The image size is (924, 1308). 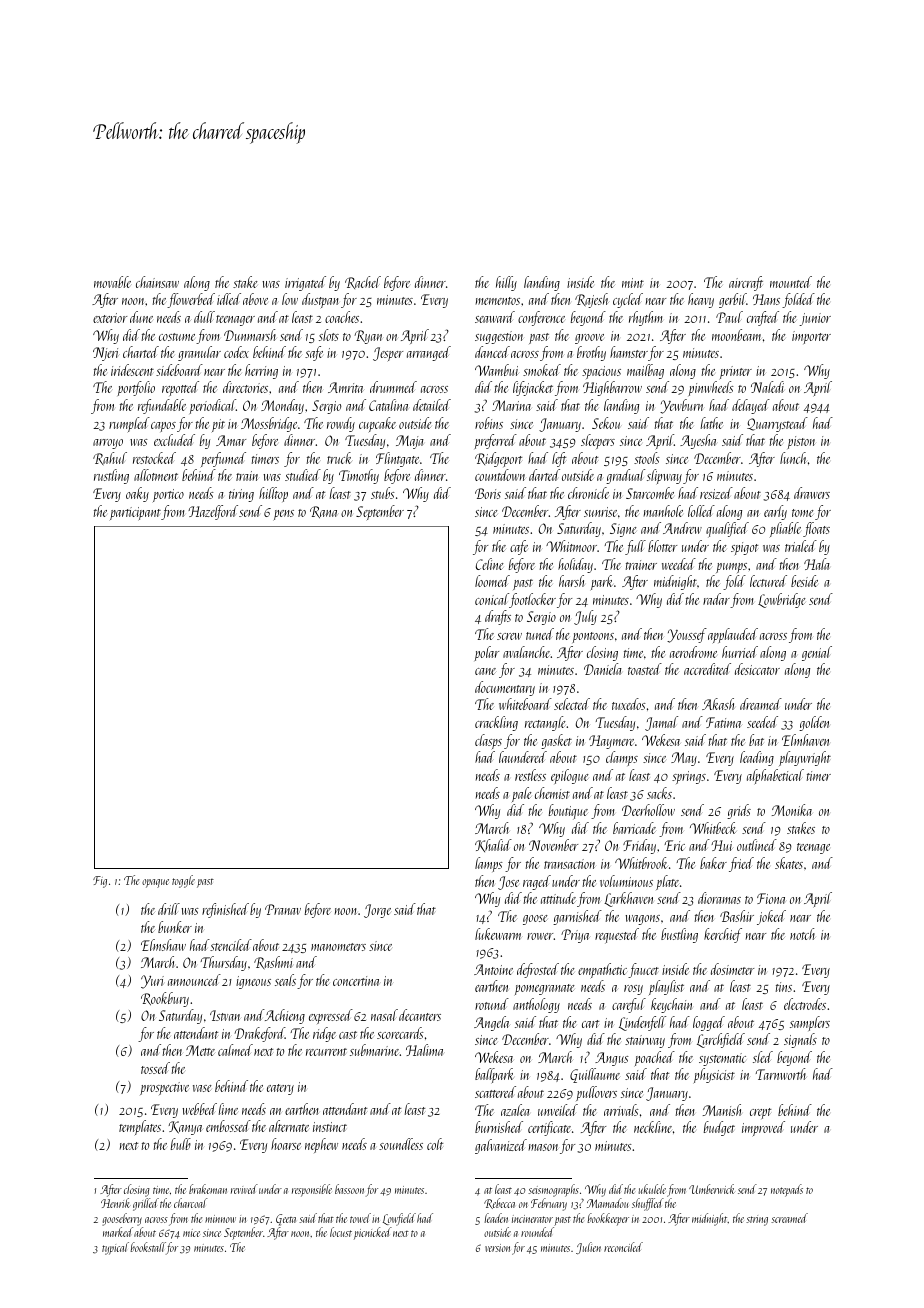 What do you see at coordinates (791, 282) in the page?
I see `mounted` at bounding box center [791, 282].
